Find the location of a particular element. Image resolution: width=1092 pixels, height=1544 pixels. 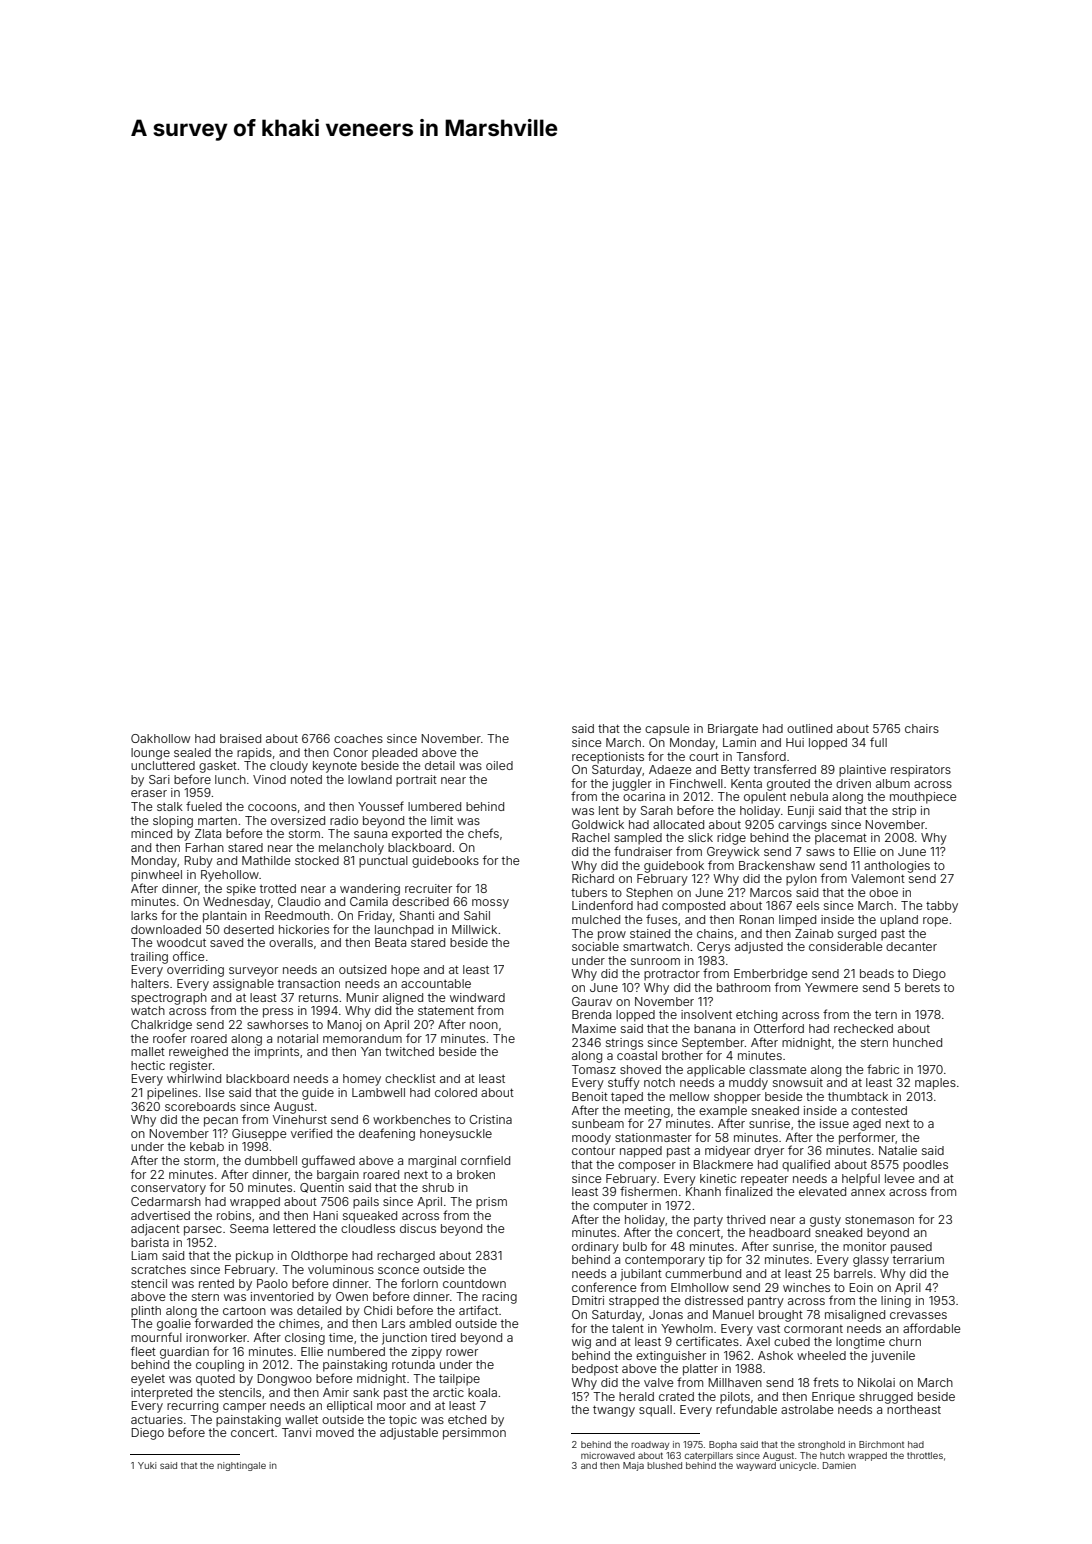

decanter is located at coordinates (911, 946).
